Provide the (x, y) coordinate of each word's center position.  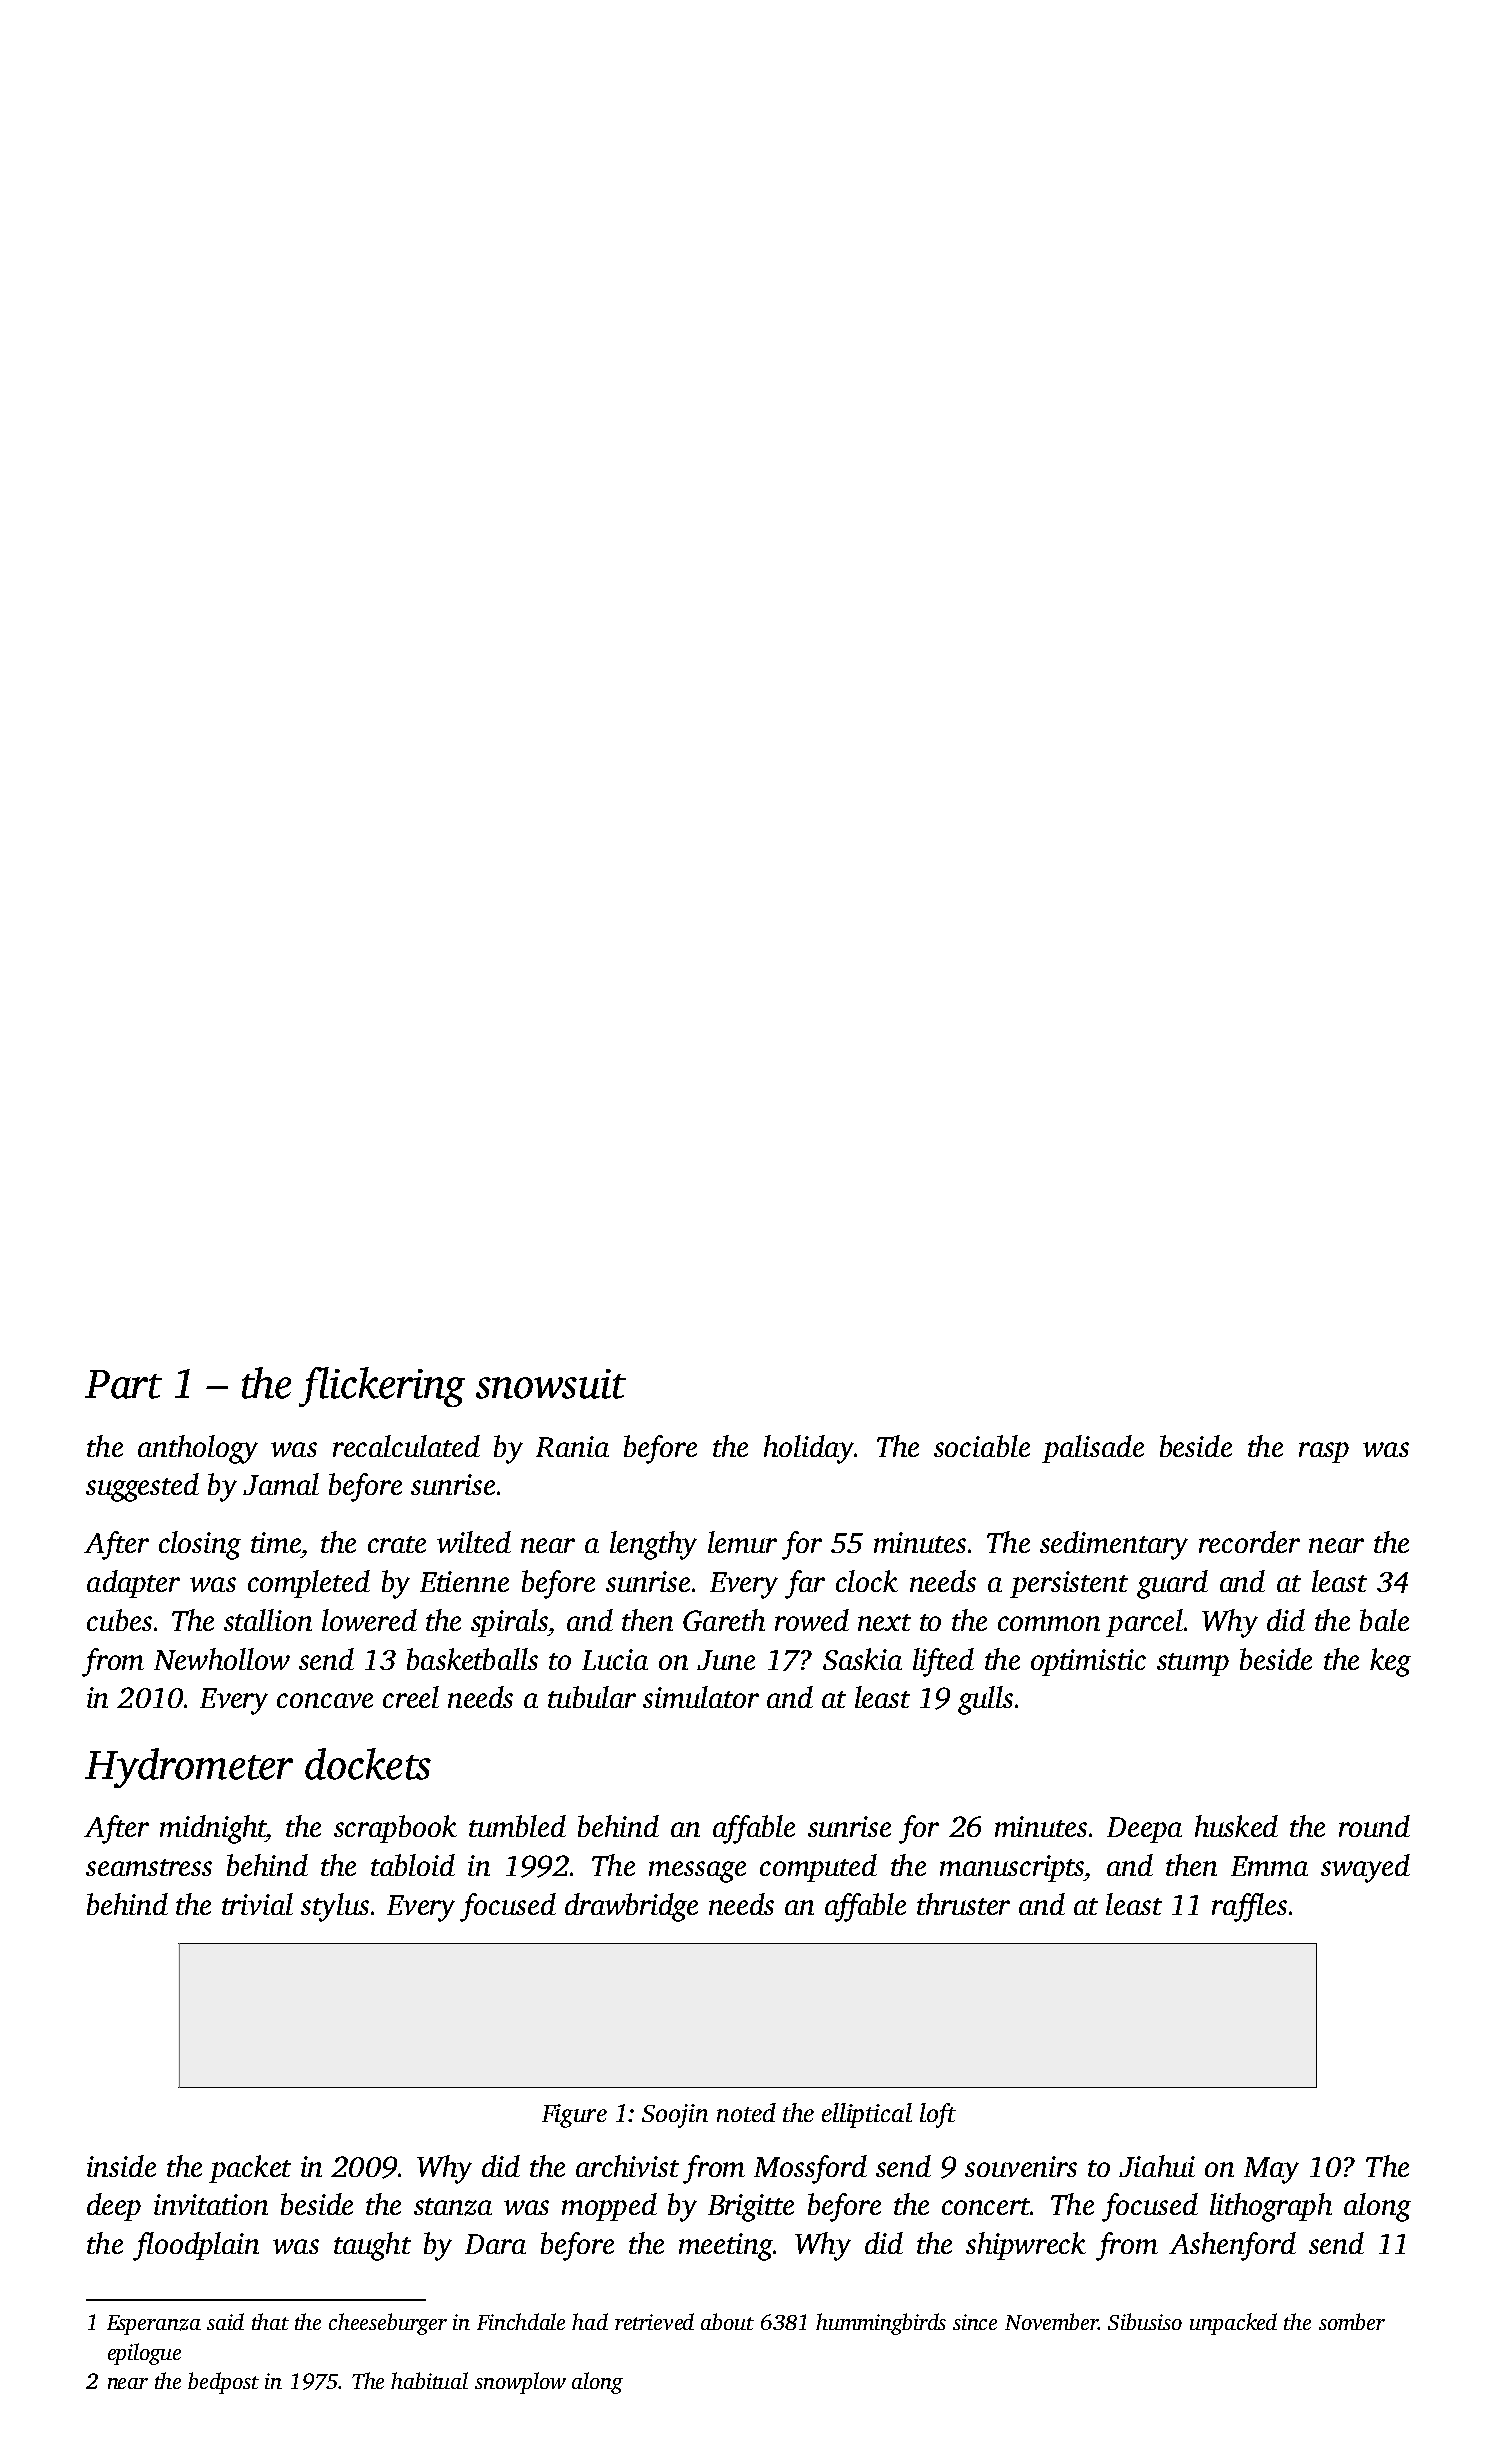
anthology (198, 1449)
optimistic (1088, 1662)
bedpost (223, 2383)
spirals (509, 1623)
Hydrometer (189, 1768)
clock (867, 1581)
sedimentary (1114, 1545)
